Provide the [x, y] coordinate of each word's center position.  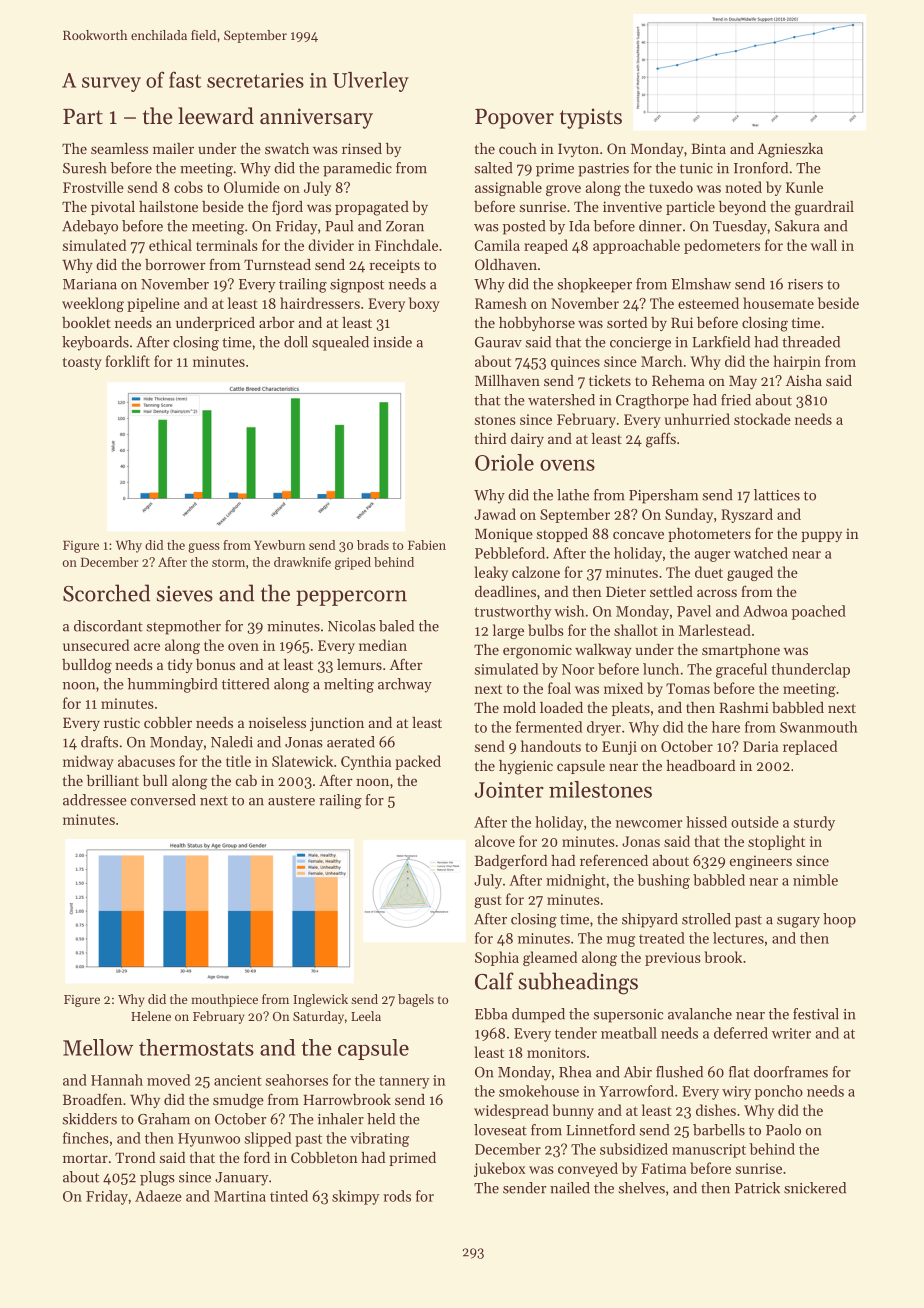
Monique [504, 535]
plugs [157, 1178]
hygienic [526, 767]
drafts [99, 742]
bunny [573, 1111]
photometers [709, 535]
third [490, 438]
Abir [638, 1072]
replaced [810, 747]
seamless [119, 148]
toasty [82, 363]
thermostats [196, 1047]
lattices [777, 495]
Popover [514, 118]
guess [204, 548]
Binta [708, 148]
